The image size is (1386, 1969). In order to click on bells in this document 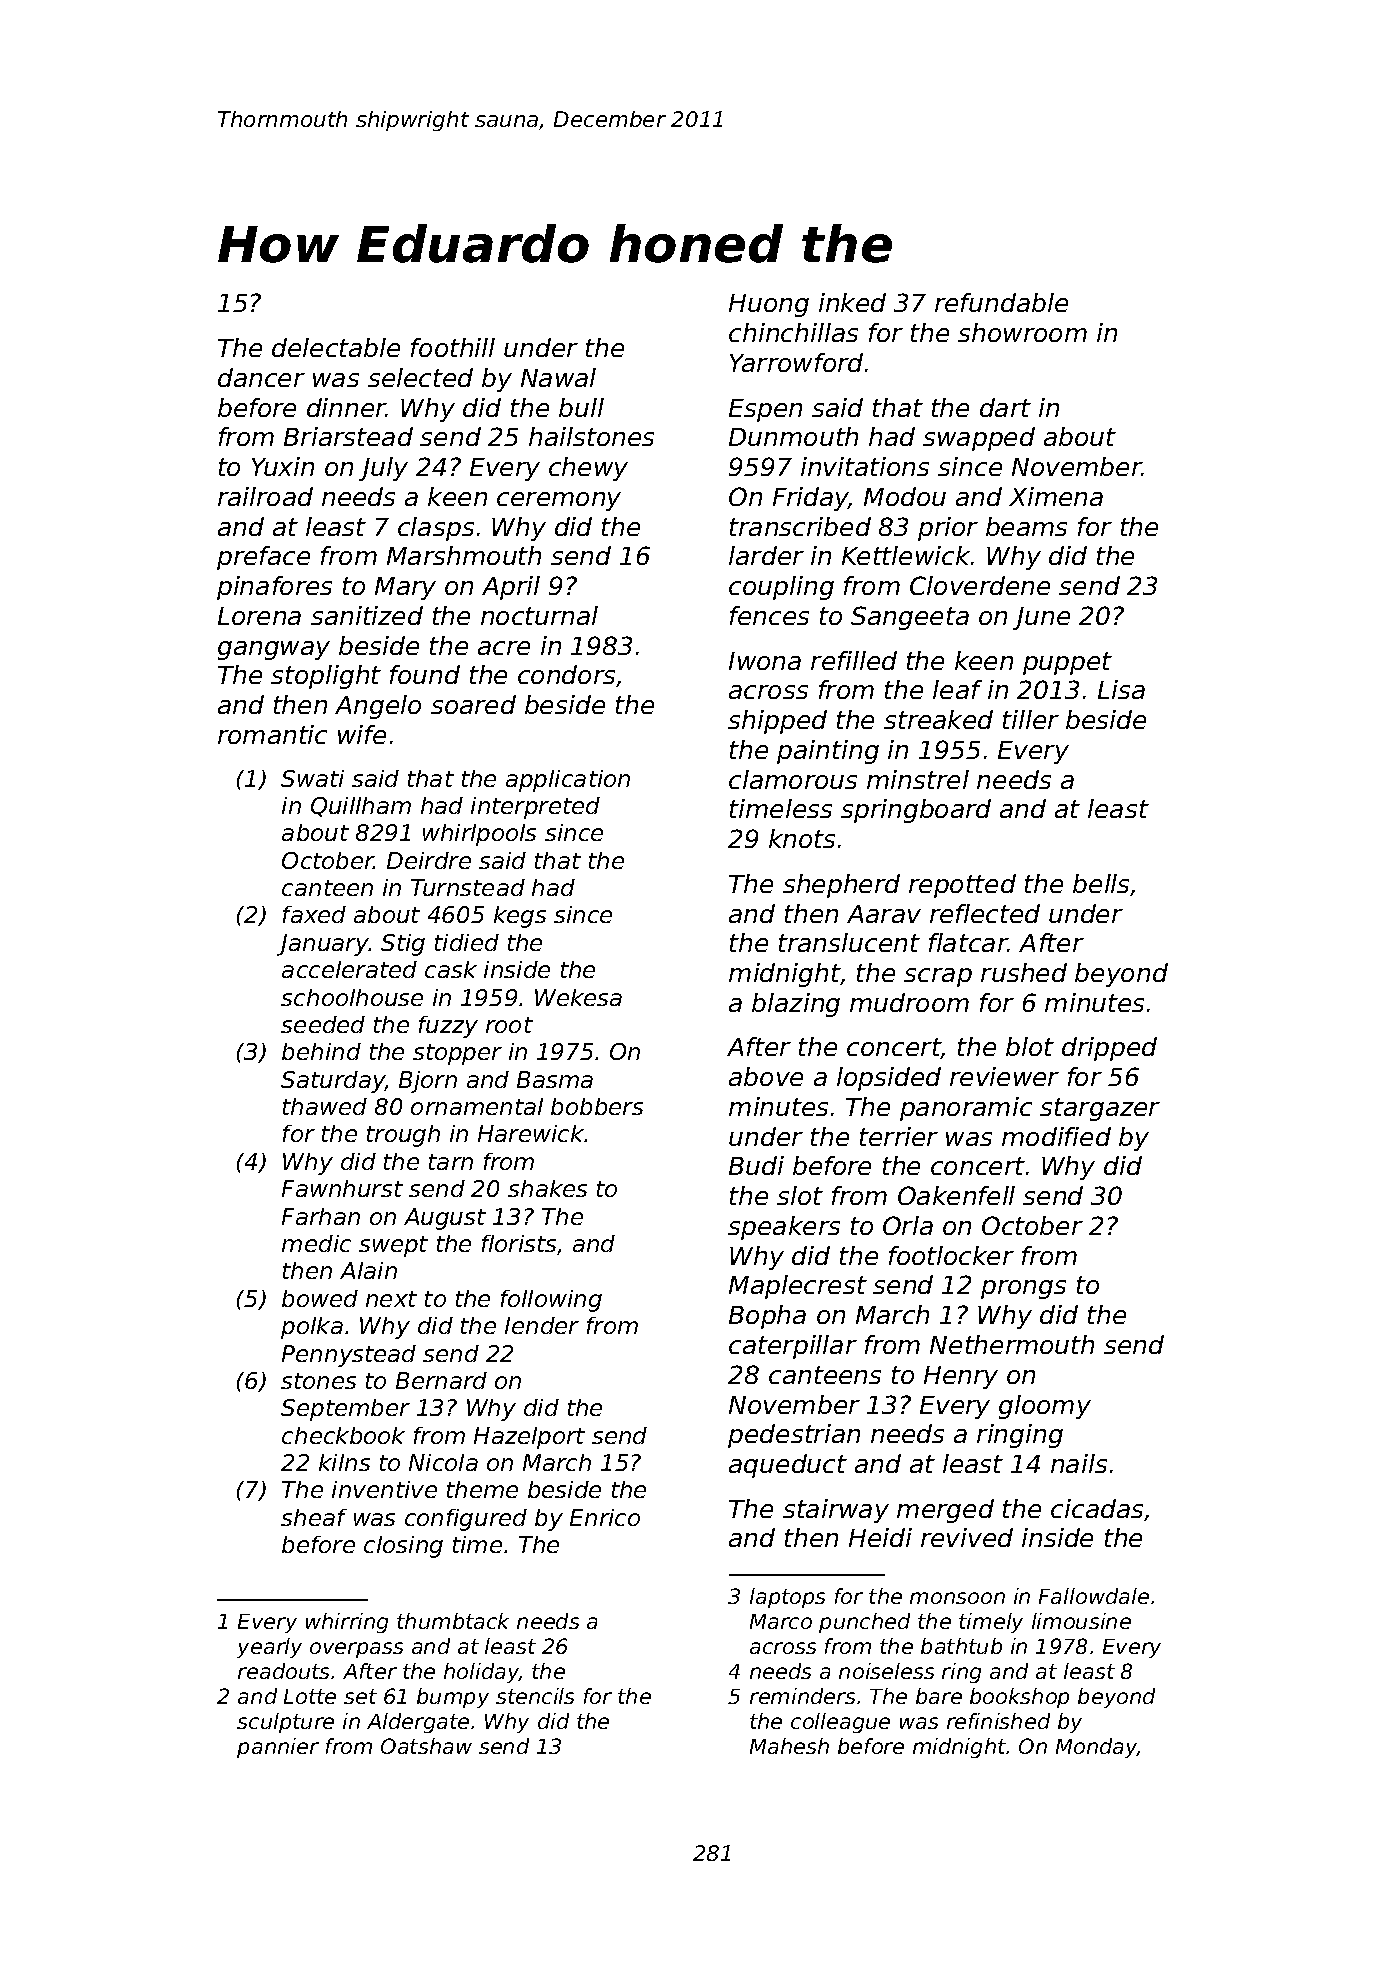, I will do `click(1102, 885)`.
